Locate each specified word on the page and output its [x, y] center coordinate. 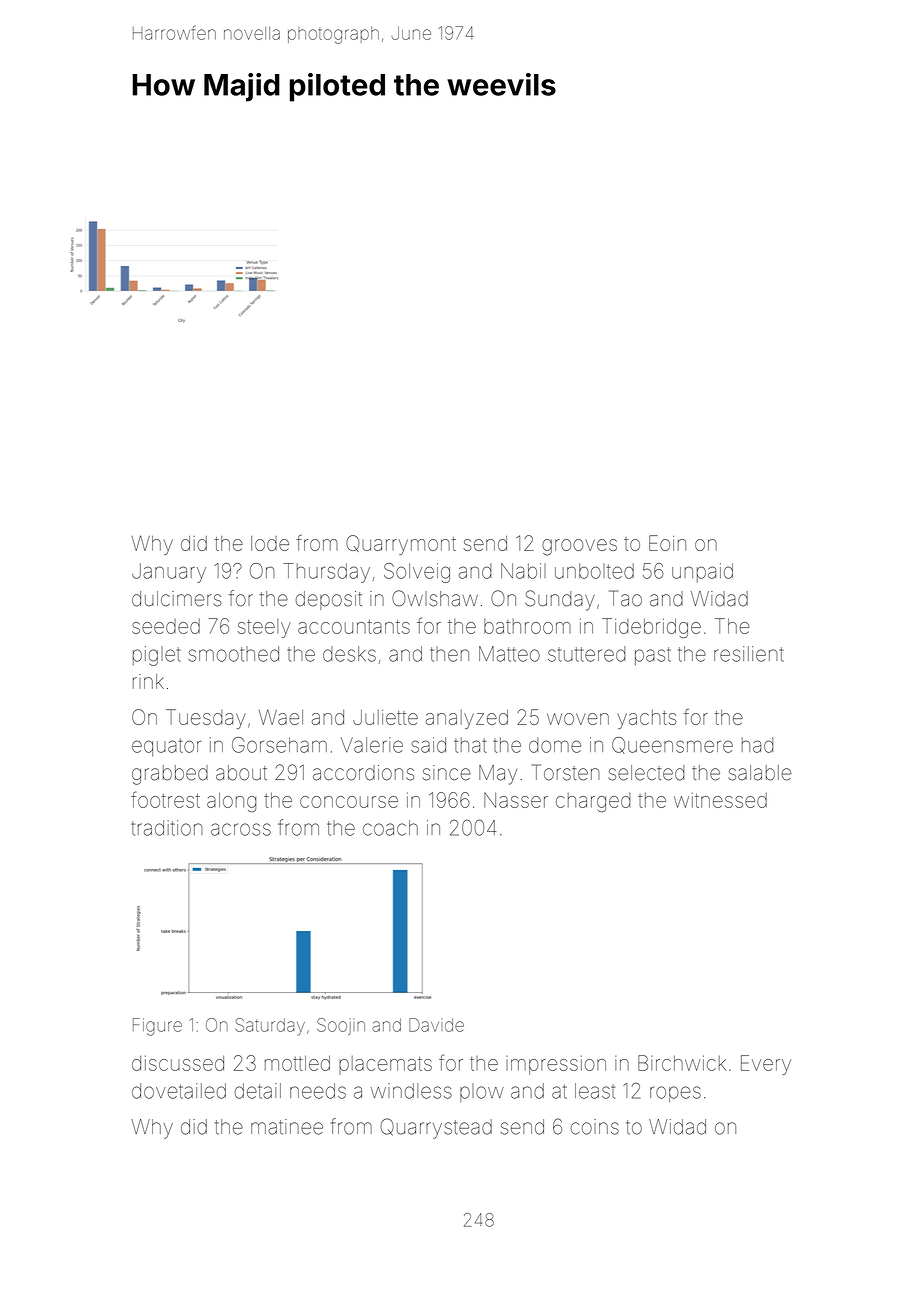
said [428, 745]
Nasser [516, 800]
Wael [281, 717]
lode [270, 543]
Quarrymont [401, 545]
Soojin [341, 1026]
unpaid [702, 572]
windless [411, 1091]
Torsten [566, 772]
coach [390, 828]
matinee [287, 1127]
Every [766, 1065]
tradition [167, 828]
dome [555, 745]
